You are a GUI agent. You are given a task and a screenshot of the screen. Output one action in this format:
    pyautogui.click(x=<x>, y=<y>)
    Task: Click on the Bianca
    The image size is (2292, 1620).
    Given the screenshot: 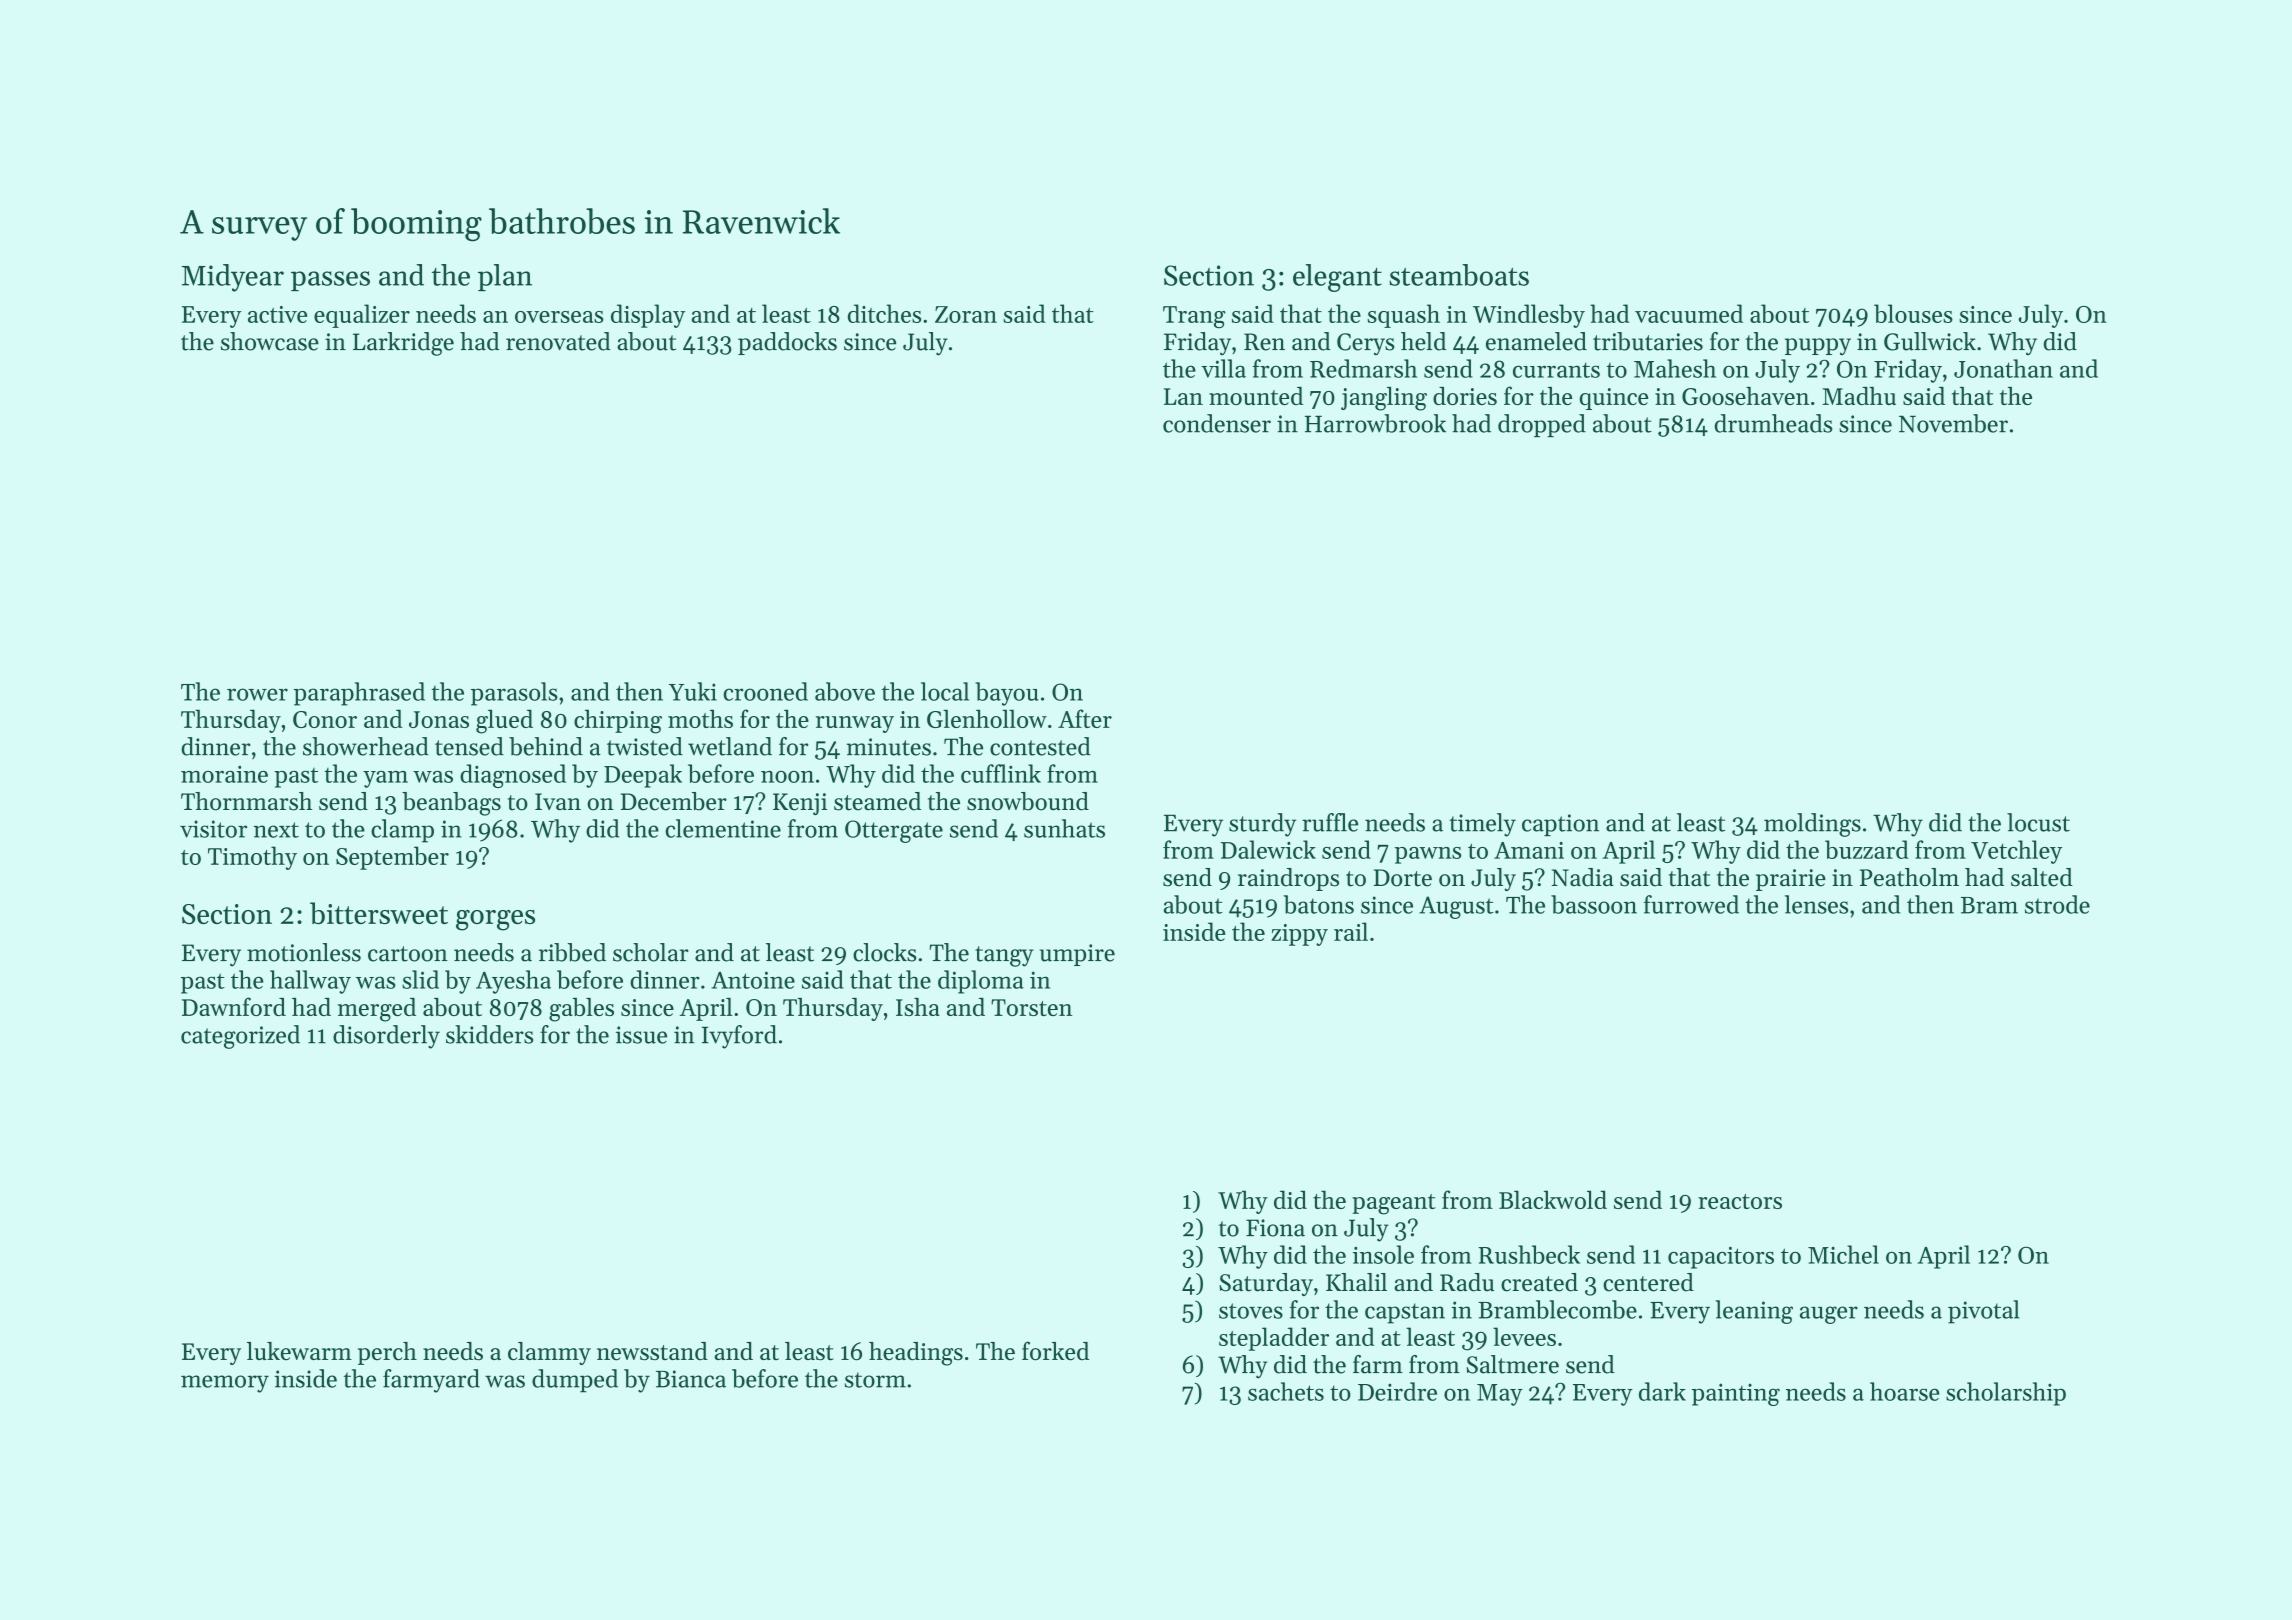 What is the action you would take?
    pyautogui.click(x=691, y=1379)
